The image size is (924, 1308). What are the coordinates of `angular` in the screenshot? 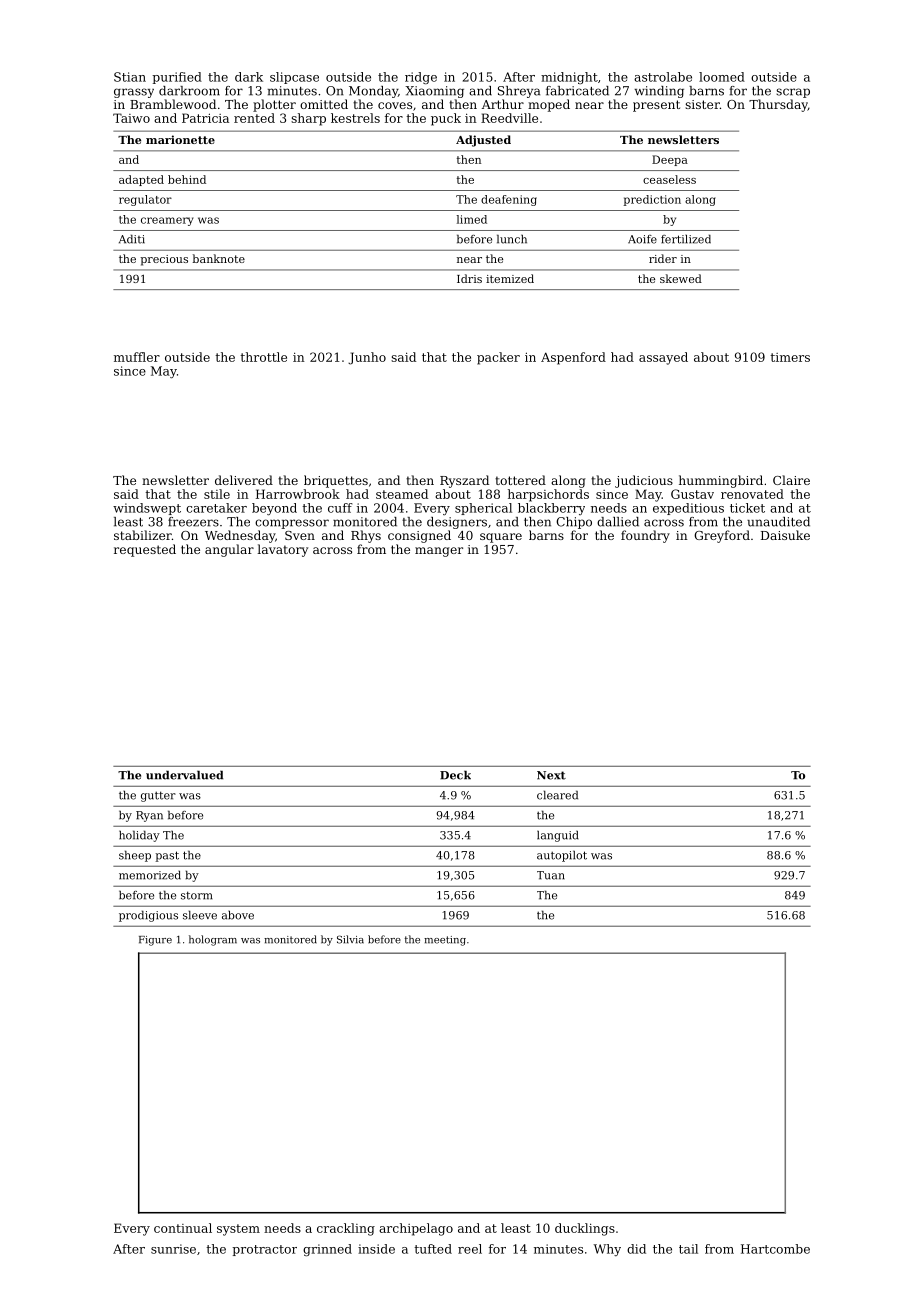 It's located at (229, 550).
